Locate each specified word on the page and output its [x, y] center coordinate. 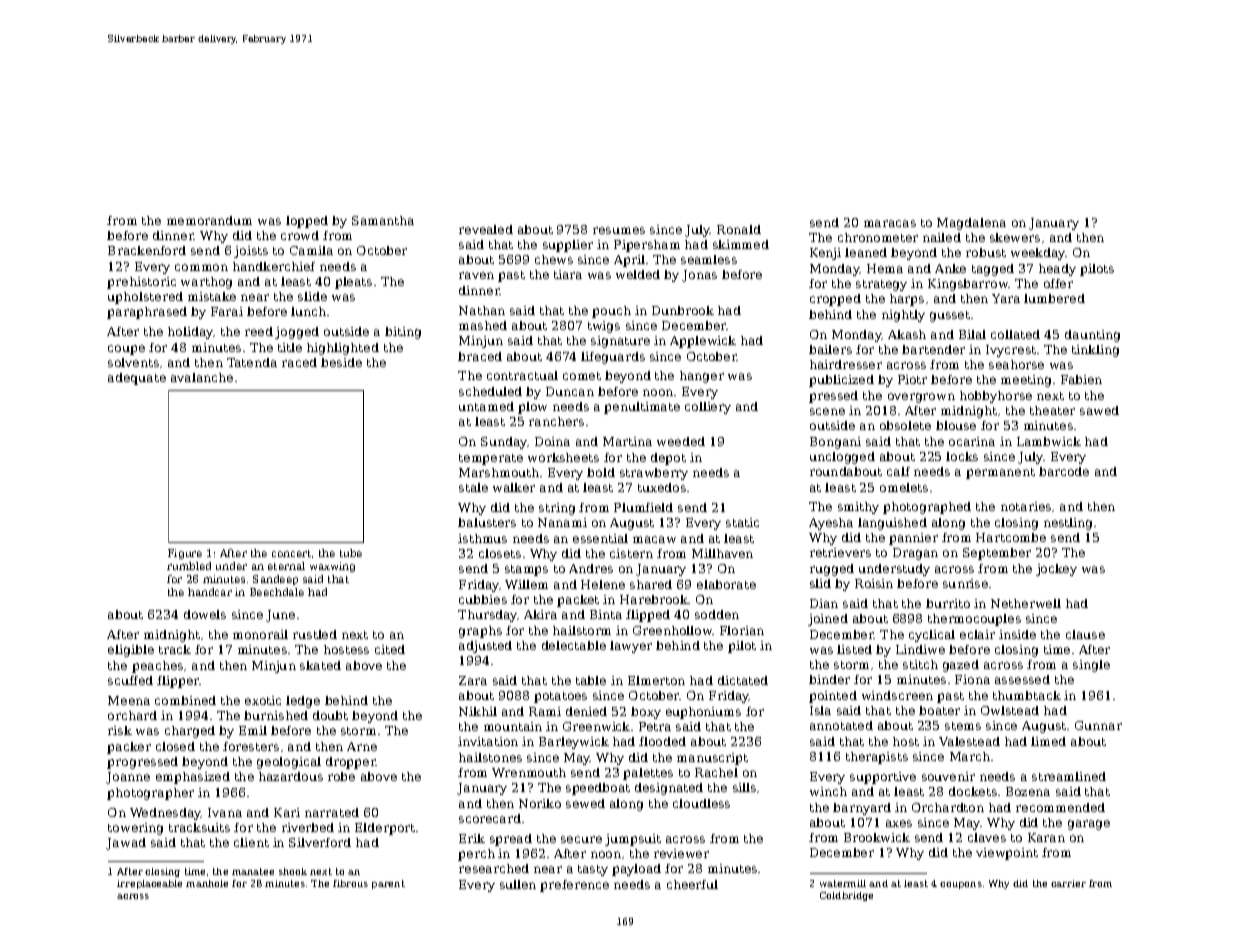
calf [898, 471]
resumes [619, 230]
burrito [948, 603]
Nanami [562, 522]
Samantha [383, 220]
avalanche [202, 377]
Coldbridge [846, 896]
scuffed [130, 680]
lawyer [631, 647]
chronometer [878, 237]
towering [135, 829]
